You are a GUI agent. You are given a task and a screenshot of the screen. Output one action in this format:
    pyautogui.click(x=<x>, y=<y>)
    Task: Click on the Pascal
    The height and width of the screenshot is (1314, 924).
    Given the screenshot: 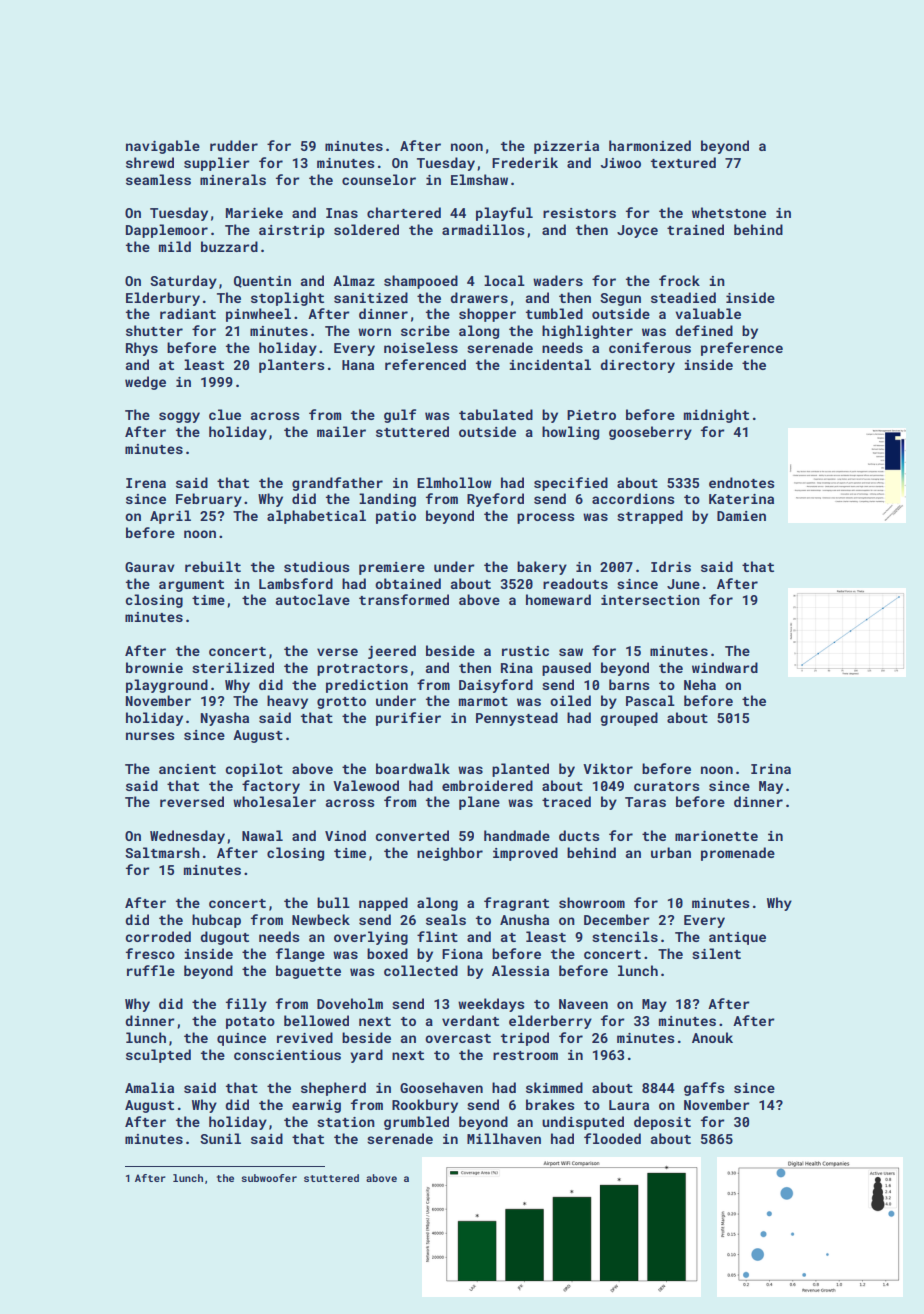 What is the action you would take?
    pyautogui.click(x=650, y=700)
